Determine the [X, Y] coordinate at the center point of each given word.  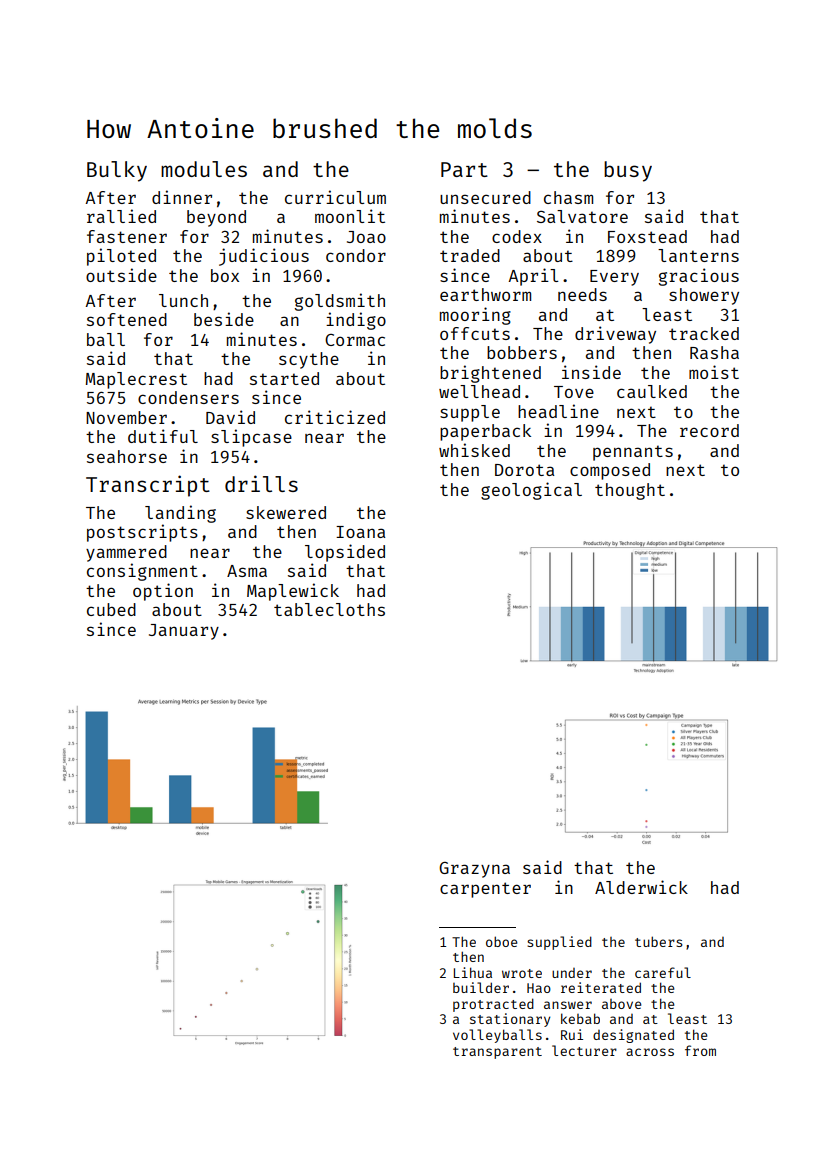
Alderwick [641, 887]
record [709, 430]
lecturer [584, 1050]
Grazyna [474, 870]
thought [630, 491]
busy [628, 171]
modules [204, 169]
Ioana [360, 532]
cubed [111, 609]
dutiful [163, 436]
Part [464, 169]
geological [531, 491]
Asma [247, 571]
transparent [497, 1053]
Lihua [473, 972]
